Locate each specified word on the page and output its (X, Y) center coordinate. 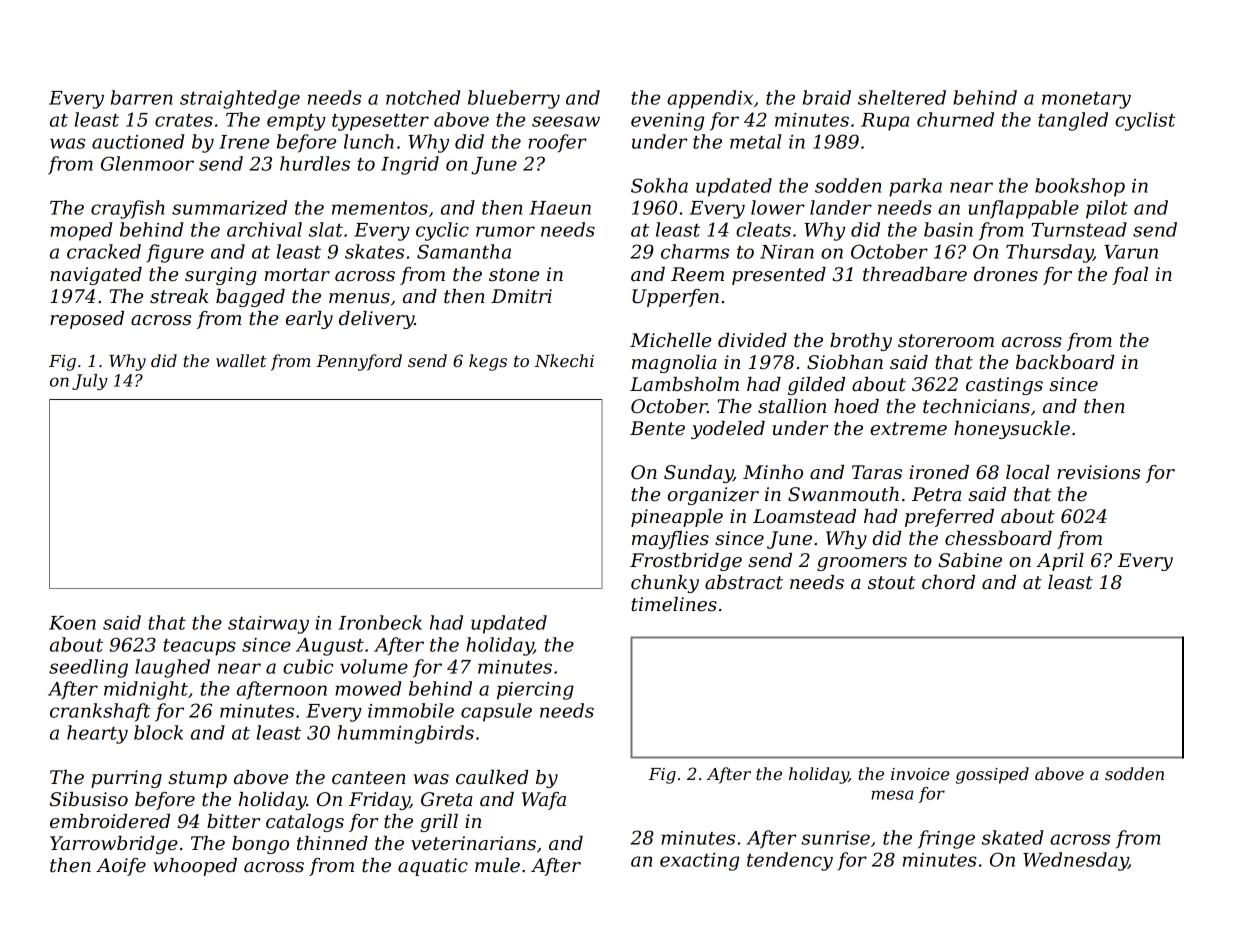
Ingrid (410, 165)
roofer (557, 143)
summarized (229, 207)
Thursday (1049, 253)
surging (221, 276)
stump (197, 779)
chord (948, 582)
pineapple (677, 518)
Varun (1131, 252)
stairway (268, 625)
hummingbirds (406, 734)
